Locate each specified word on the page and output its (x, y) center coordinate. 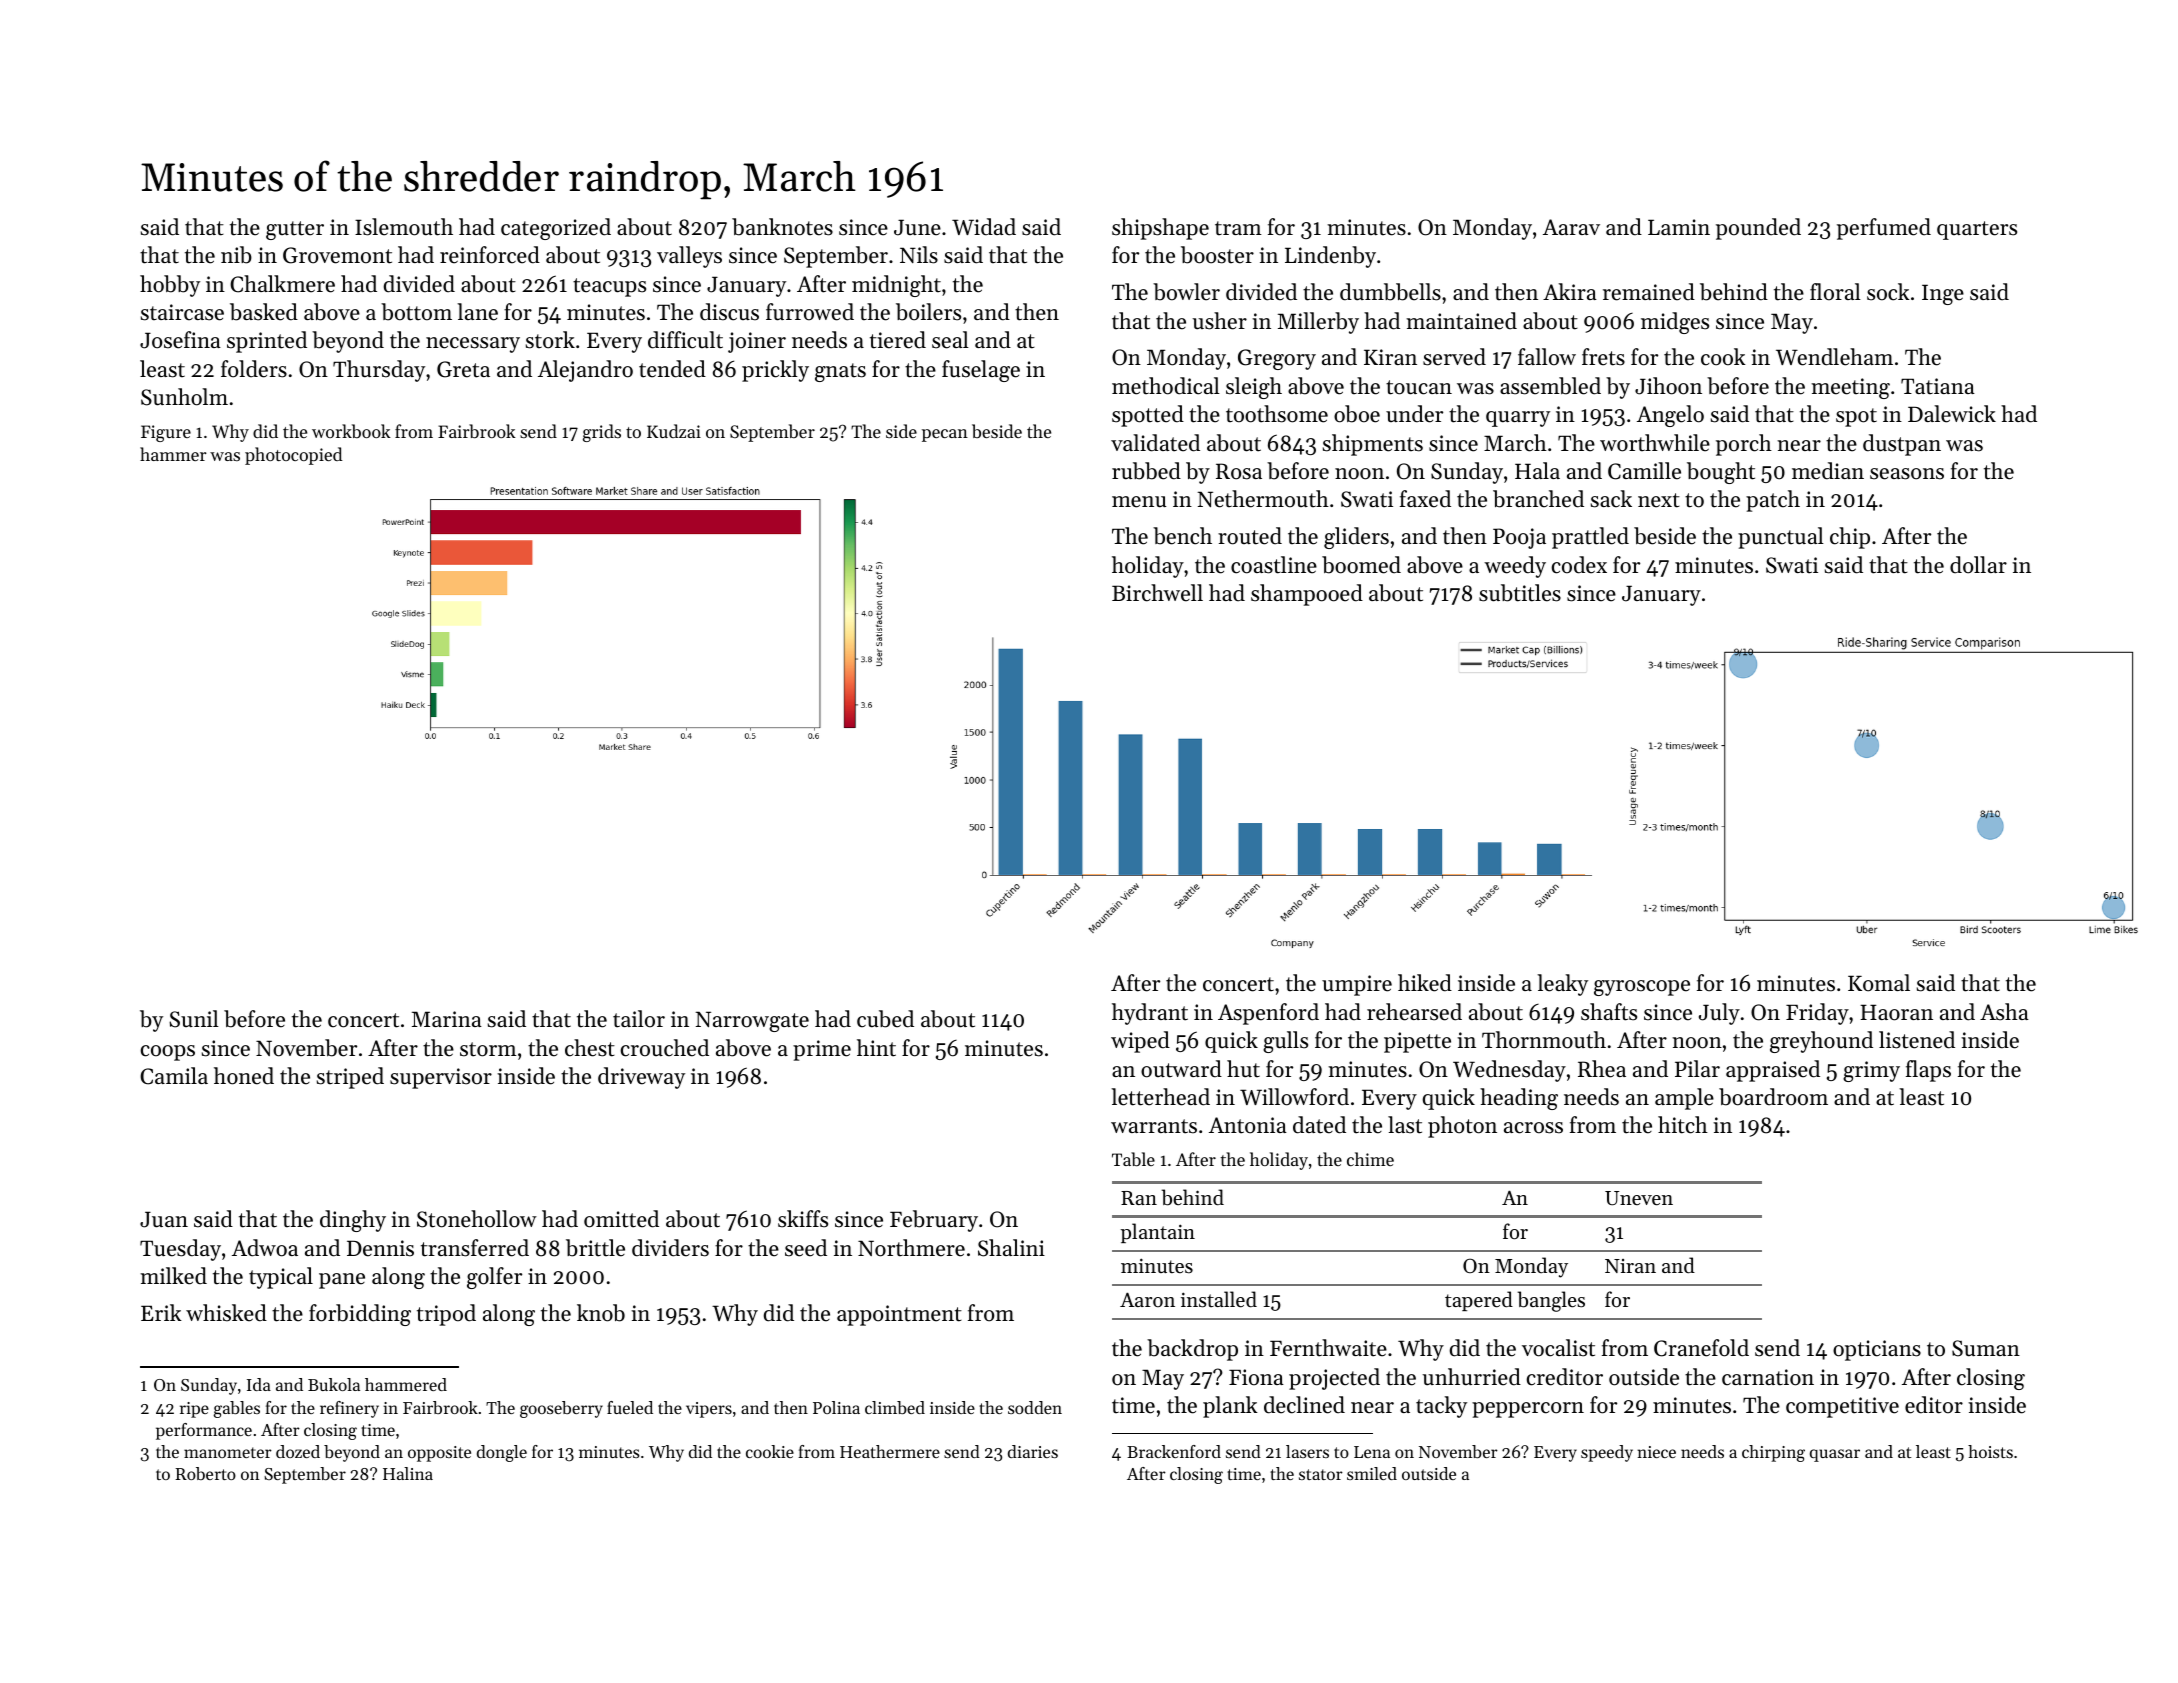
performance (204, 1431)
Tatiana (1938, 386)
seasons (1907, 474)
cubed (885, 1019)
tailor (639, 1019)
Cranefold (1701, 1348)
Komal (1879, 983)
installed (1219, 1299)
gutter (295, 230)
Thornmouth (1544, 1040)
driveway (641, 1078)
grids (602, 433)
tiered (898, 340)
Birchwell (1157, 593)
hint (876, 1048)
